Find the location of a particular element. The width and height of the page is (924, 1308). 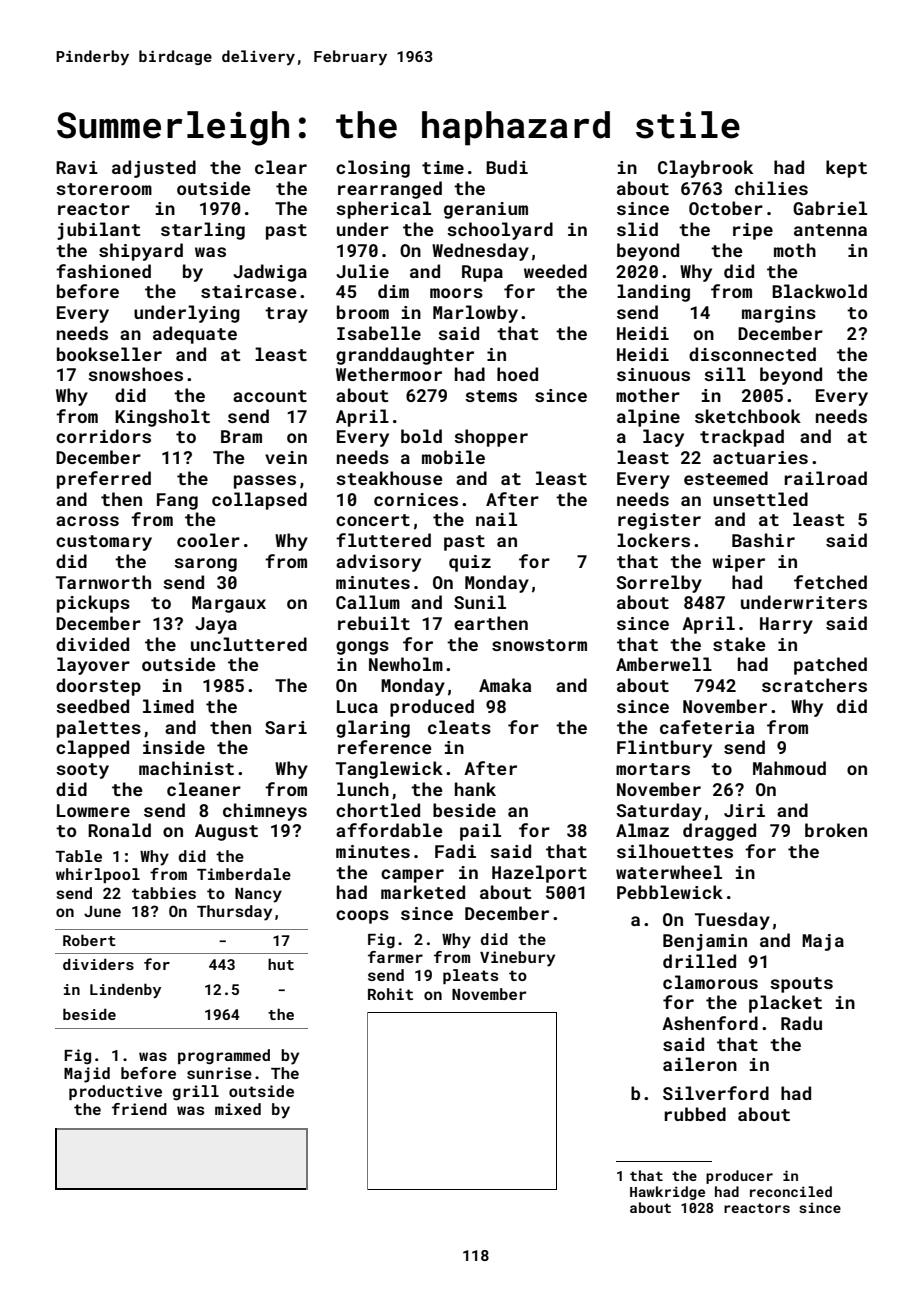

preferred is located at coordinates (104, 480).
